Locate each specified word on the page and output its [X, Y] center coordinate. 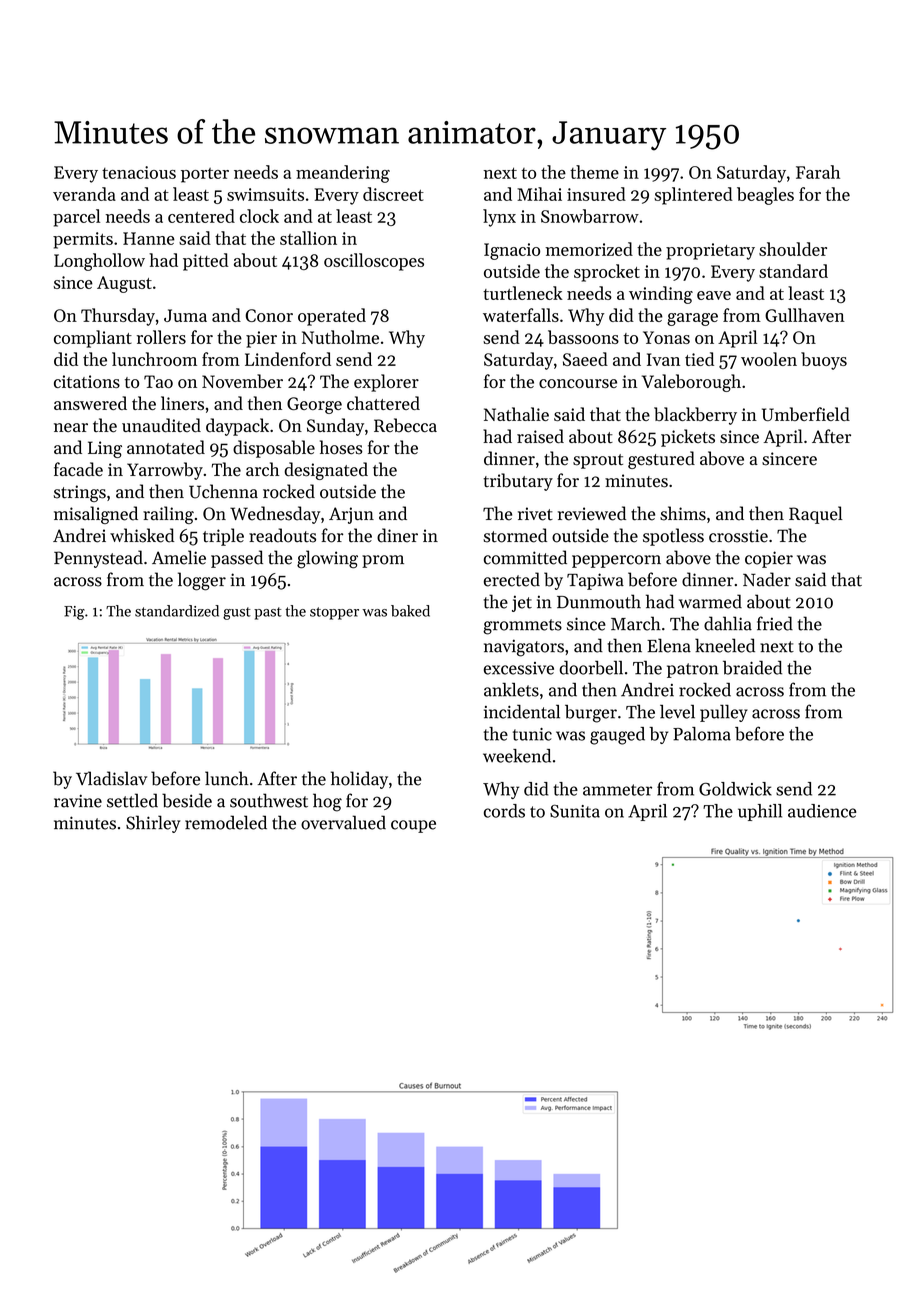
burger [591, 714]
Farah [818, 172]
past [268, 613]
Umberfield [806, 414]
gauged [617, 736]
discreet [393, 194]
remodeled [226, 822]
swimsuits [265, 194]
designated [326, 471]
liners [182, 403]
